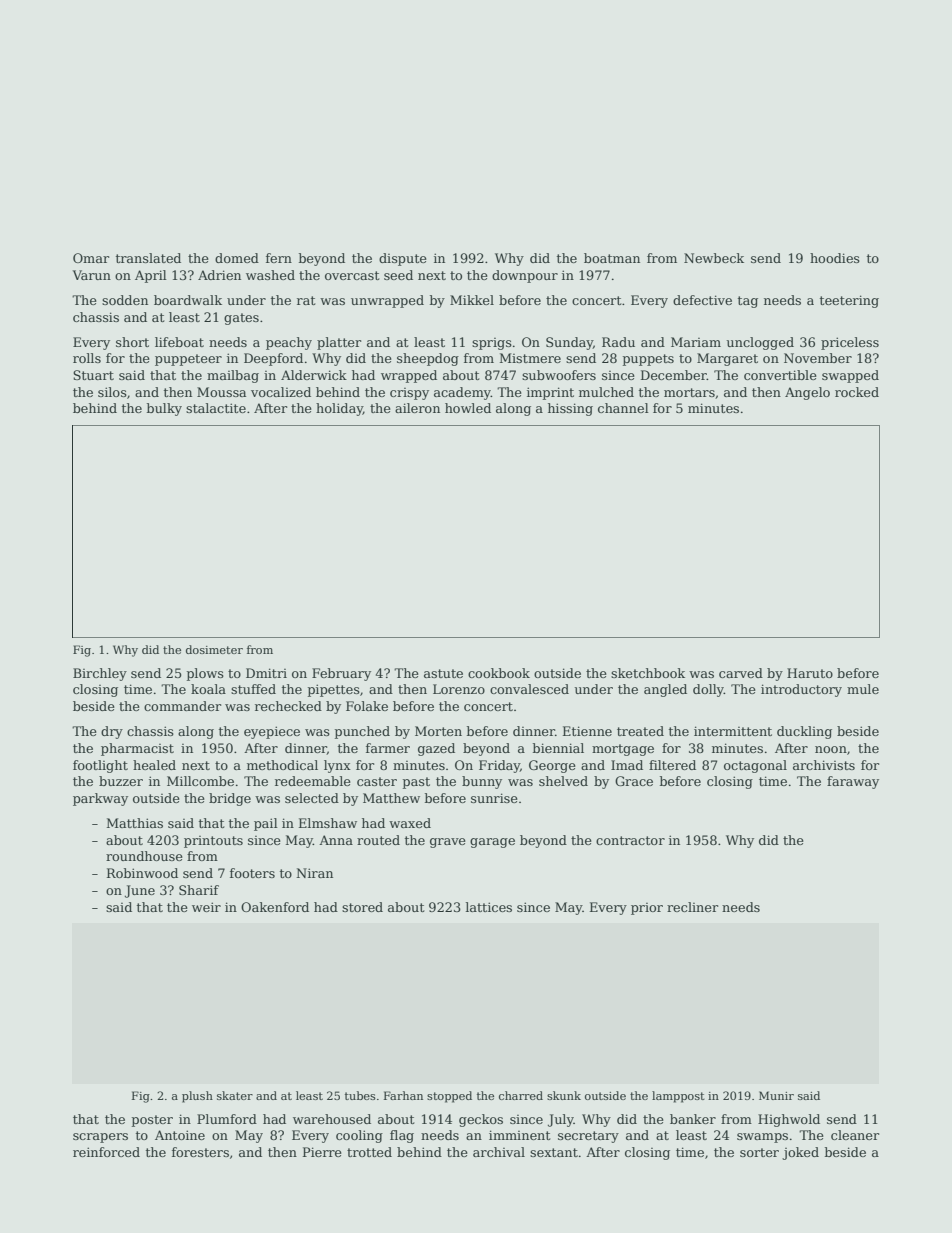 The height and width of the screenshot is (1233, 952). Describe the element at coordinates (630, 840) in the screenshot. I see `contractor` at that location.
